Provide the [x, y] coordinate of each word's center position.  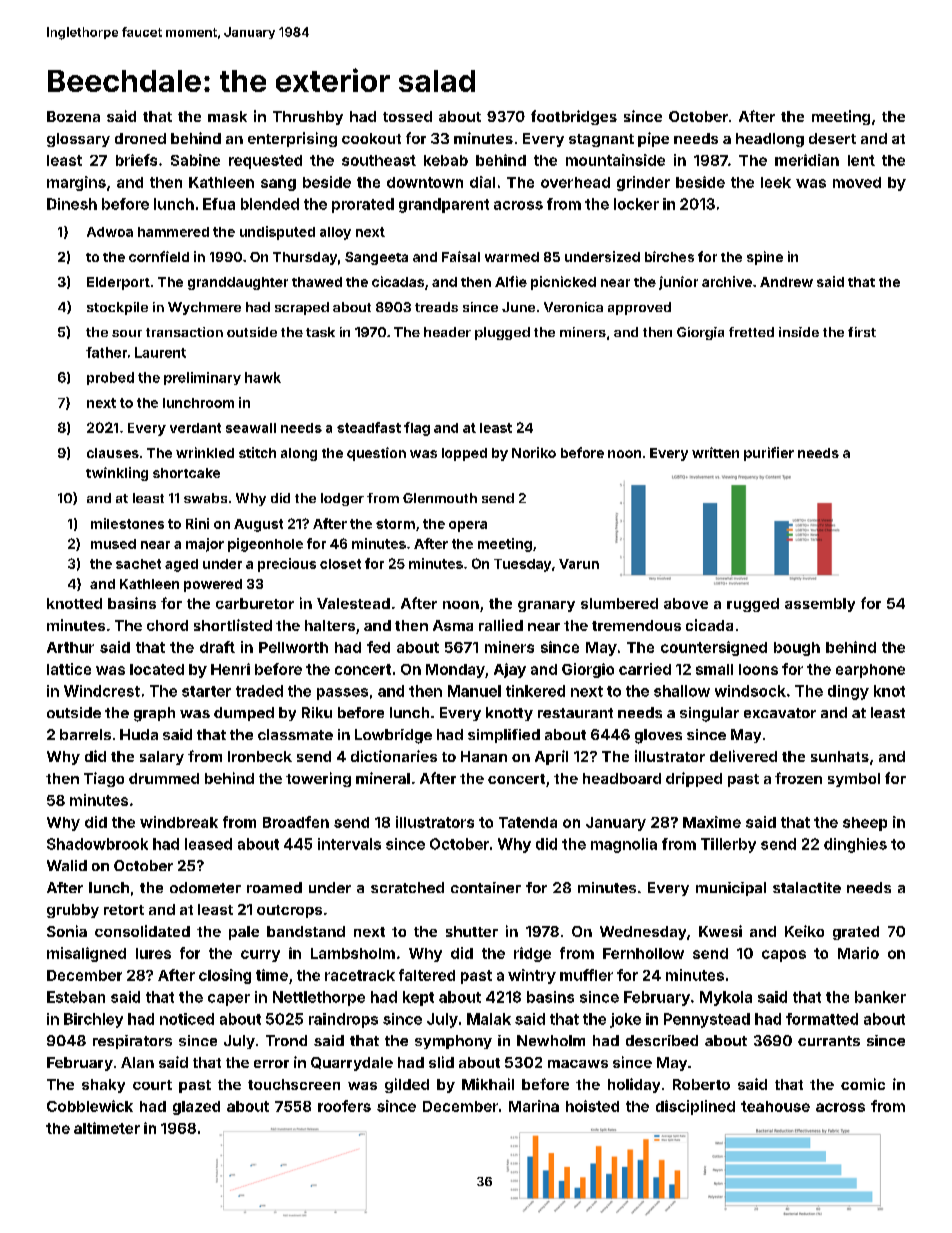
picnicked [563, 283]
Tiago [104, 779]
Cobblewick [90, 1106]
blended [270, 204]
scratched [407, 887]
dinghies [855, 845]
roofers [344, 1106]
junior [678, 283]
